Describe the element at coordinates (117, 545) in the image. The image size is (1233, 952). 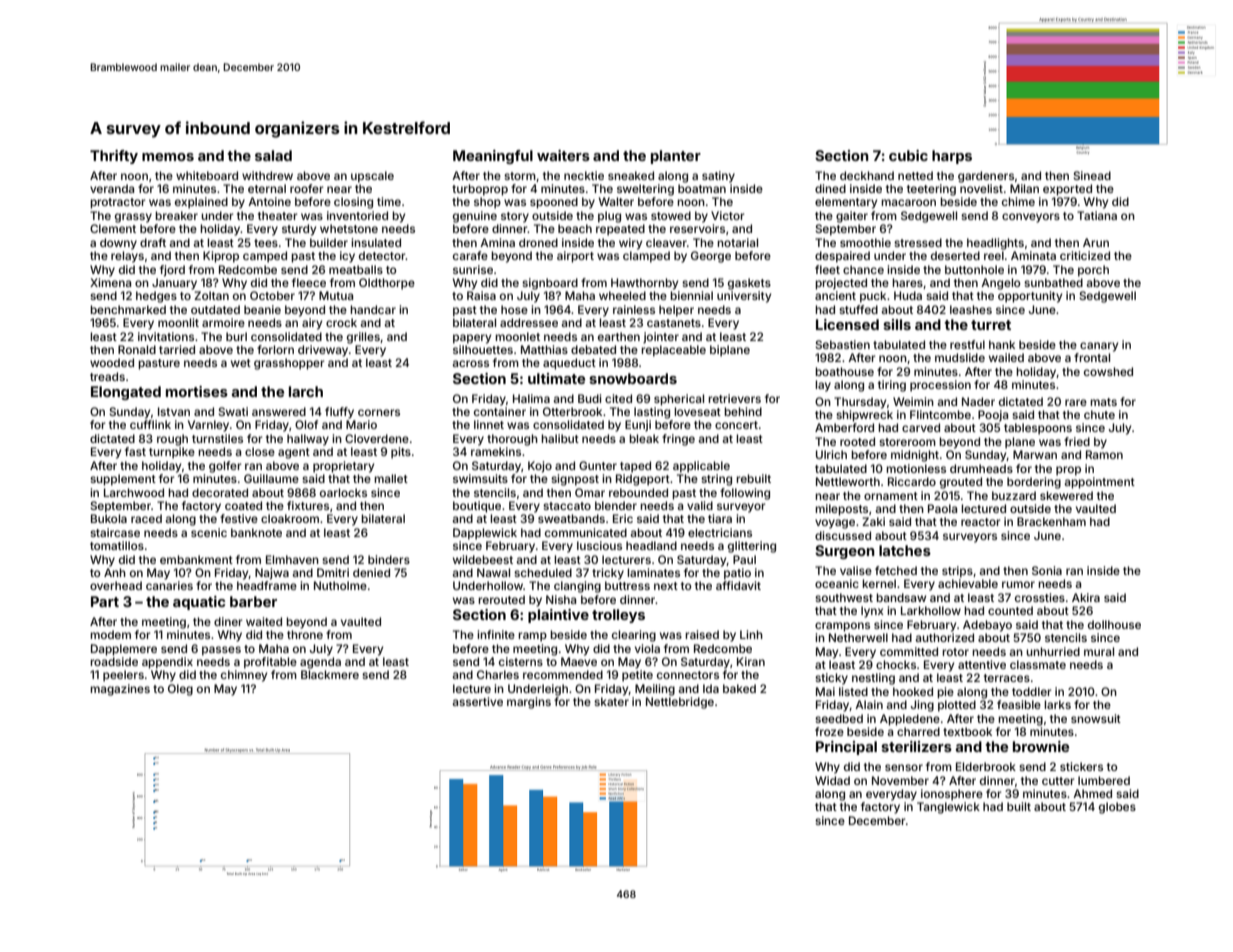
I see `tomatillos` at that location.
